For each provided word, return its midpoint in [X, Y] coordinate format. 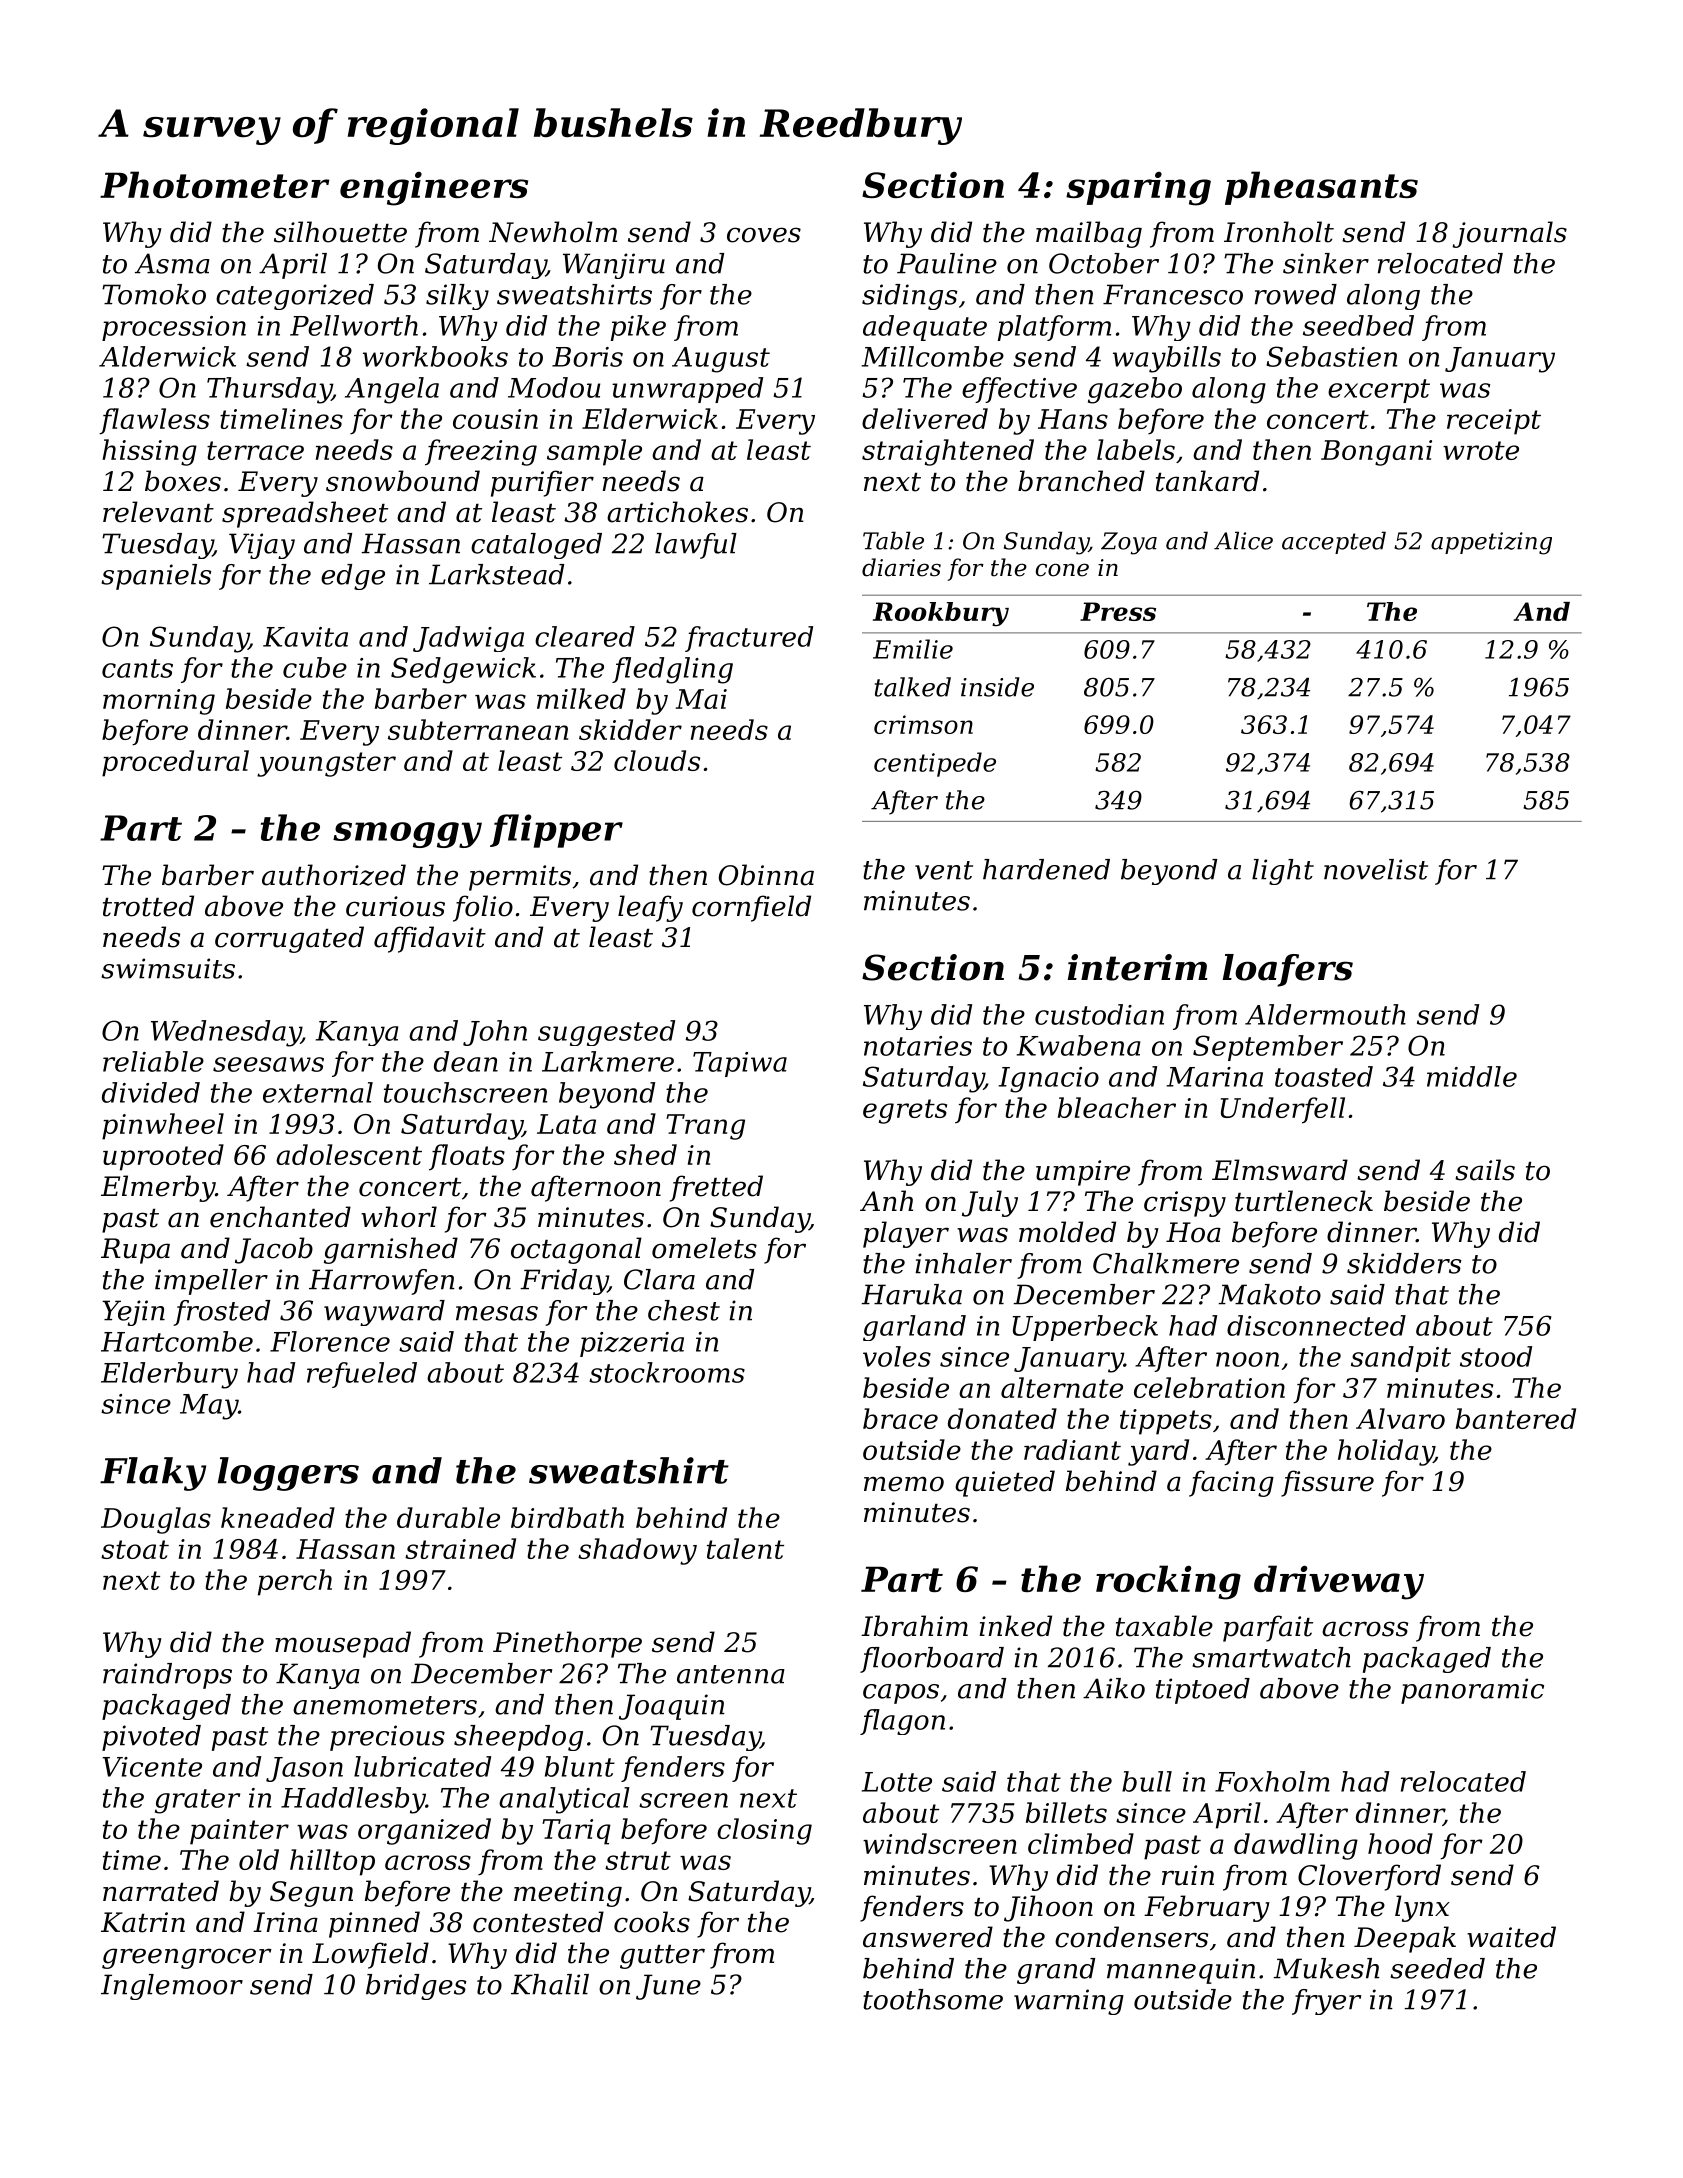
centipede [935, 764]
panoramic [1472, 1691]
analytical [564, 1800]
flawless [154, 421]
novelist [1376, 869]
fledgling [672, 670]
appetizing [1491, 543]
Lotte [897, 1782]
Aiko [1114, 1688]
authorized [334, 875]
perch [295, 1582]
